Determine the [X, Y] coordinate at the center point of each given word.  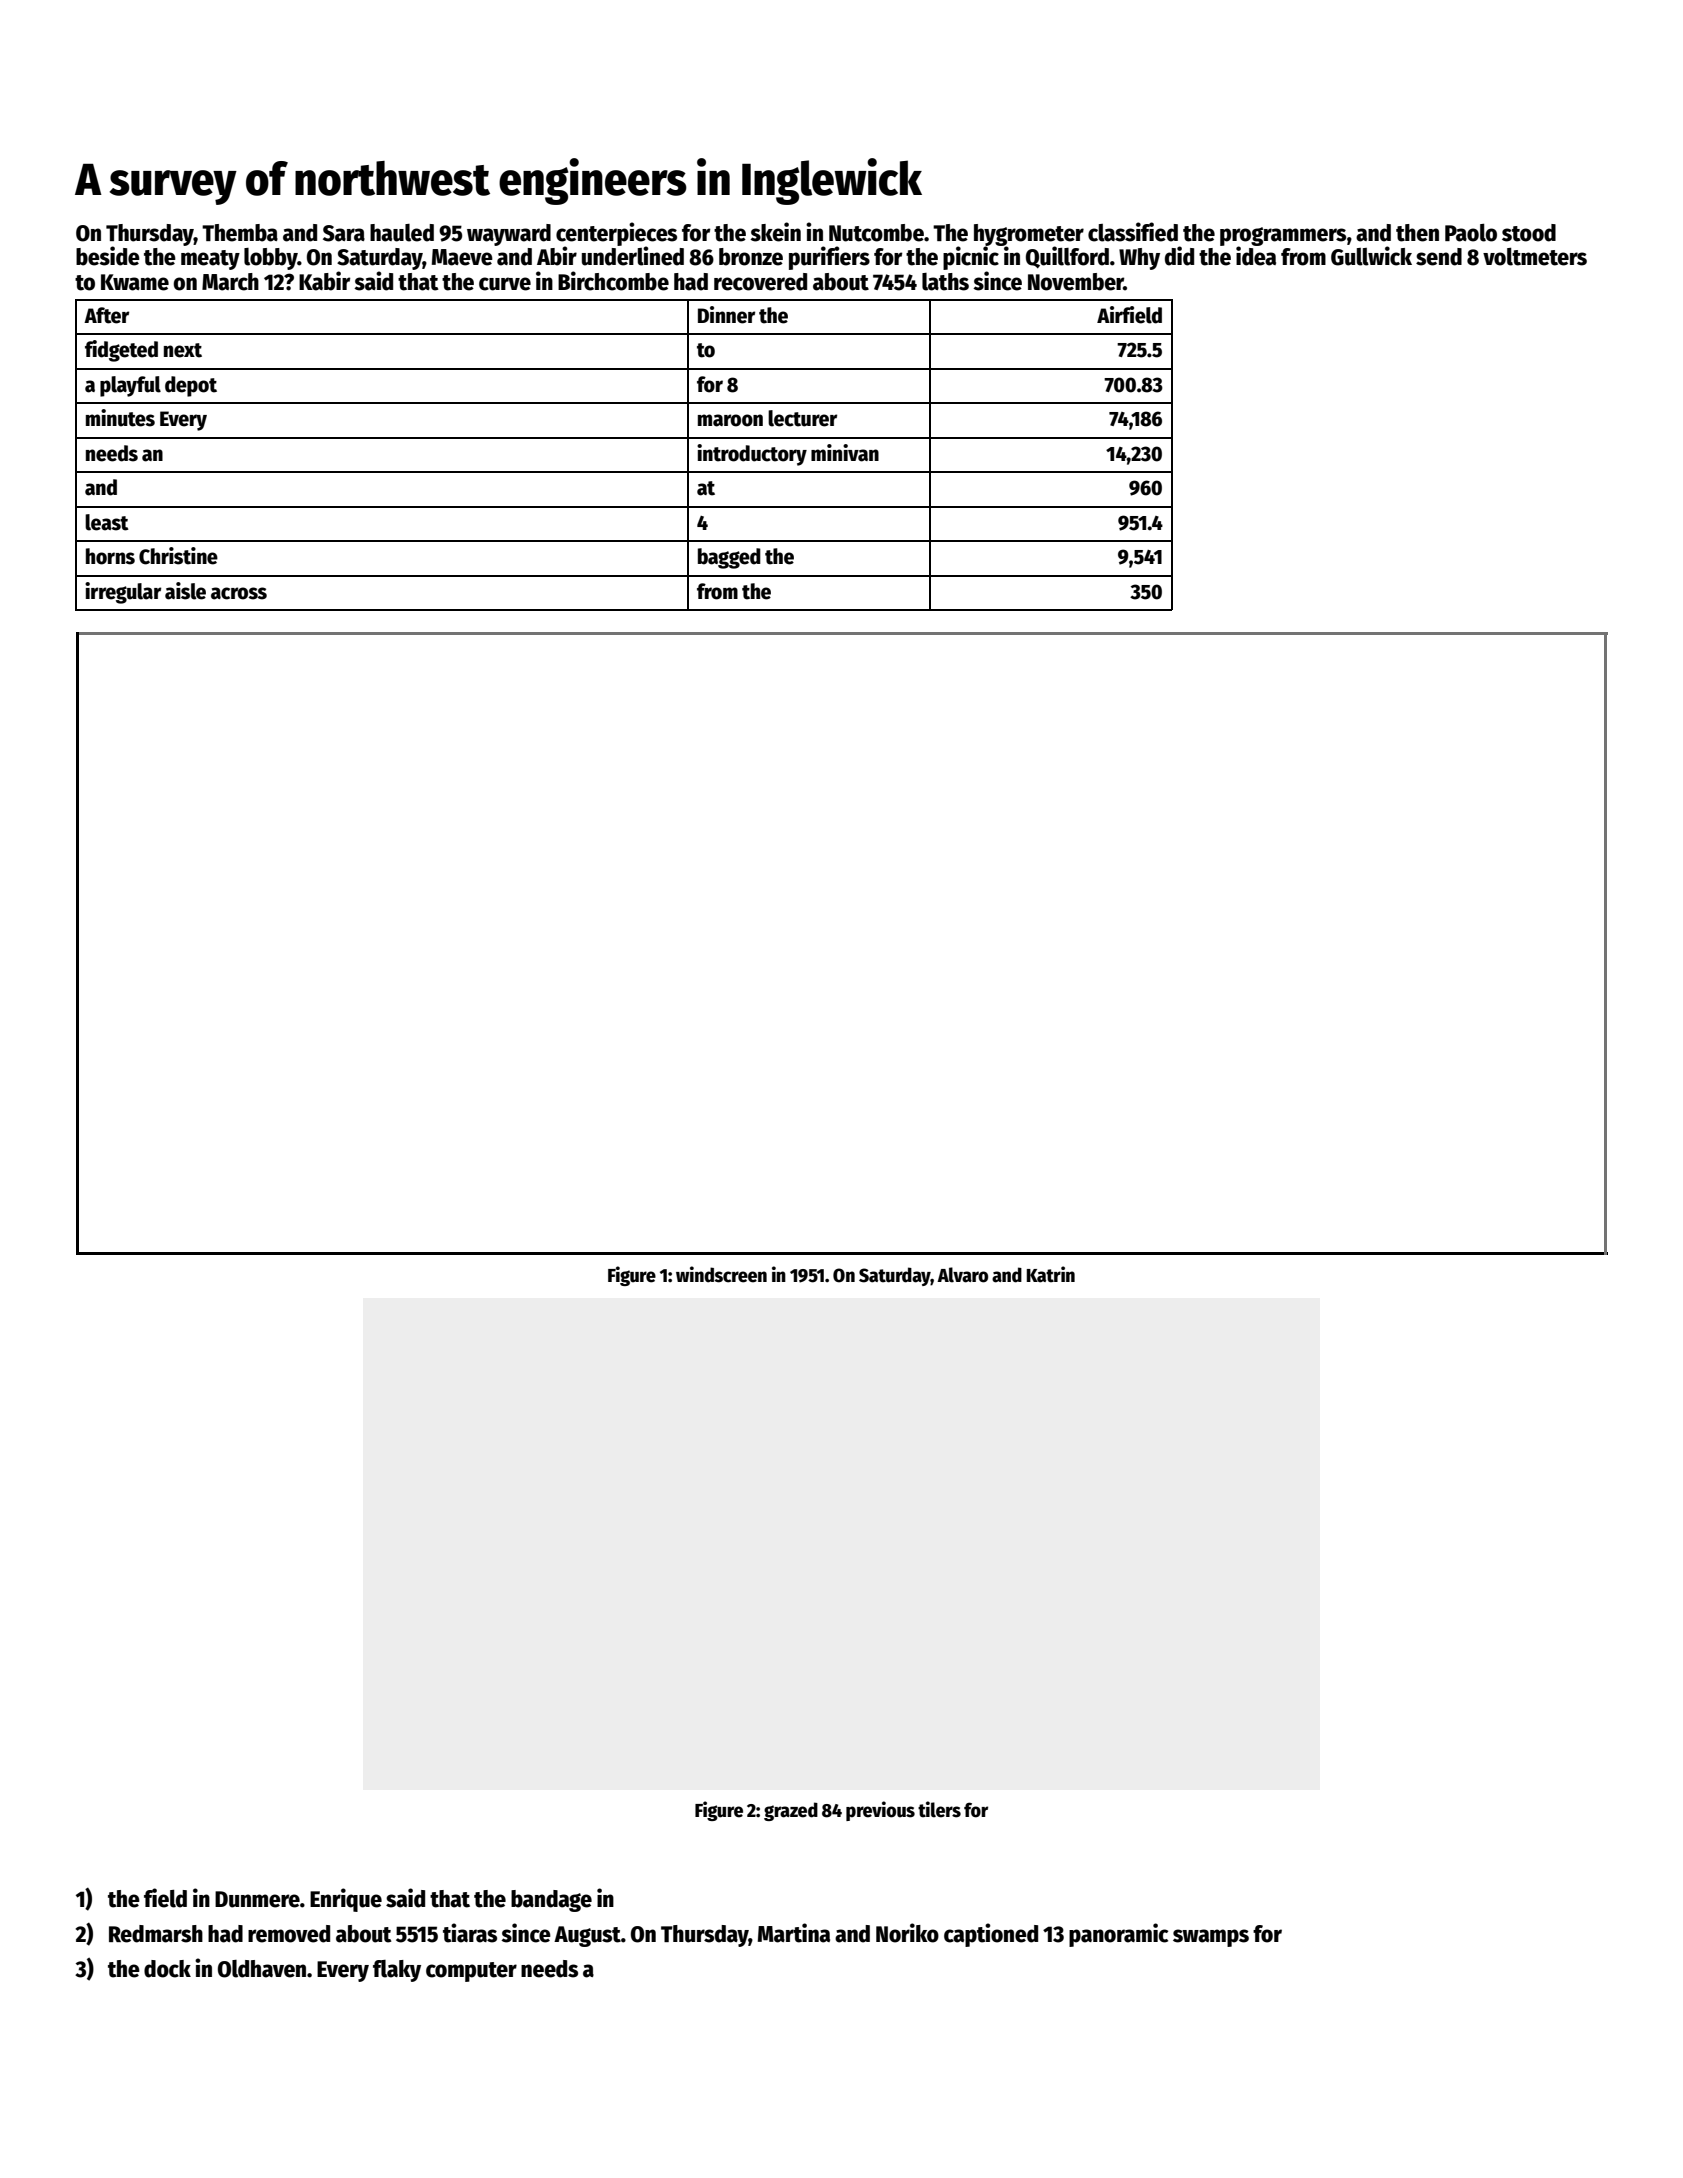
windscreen [721, 1274]
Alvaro [962, 1275]
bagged [729, 558]
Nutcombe [876, 233]
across [239, 593]
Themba [240, 233]
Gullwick [1371, 256]
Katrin [1051, 1274]
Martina [794, 1933]
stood [1529, 233]
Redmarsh [156, 1934]
